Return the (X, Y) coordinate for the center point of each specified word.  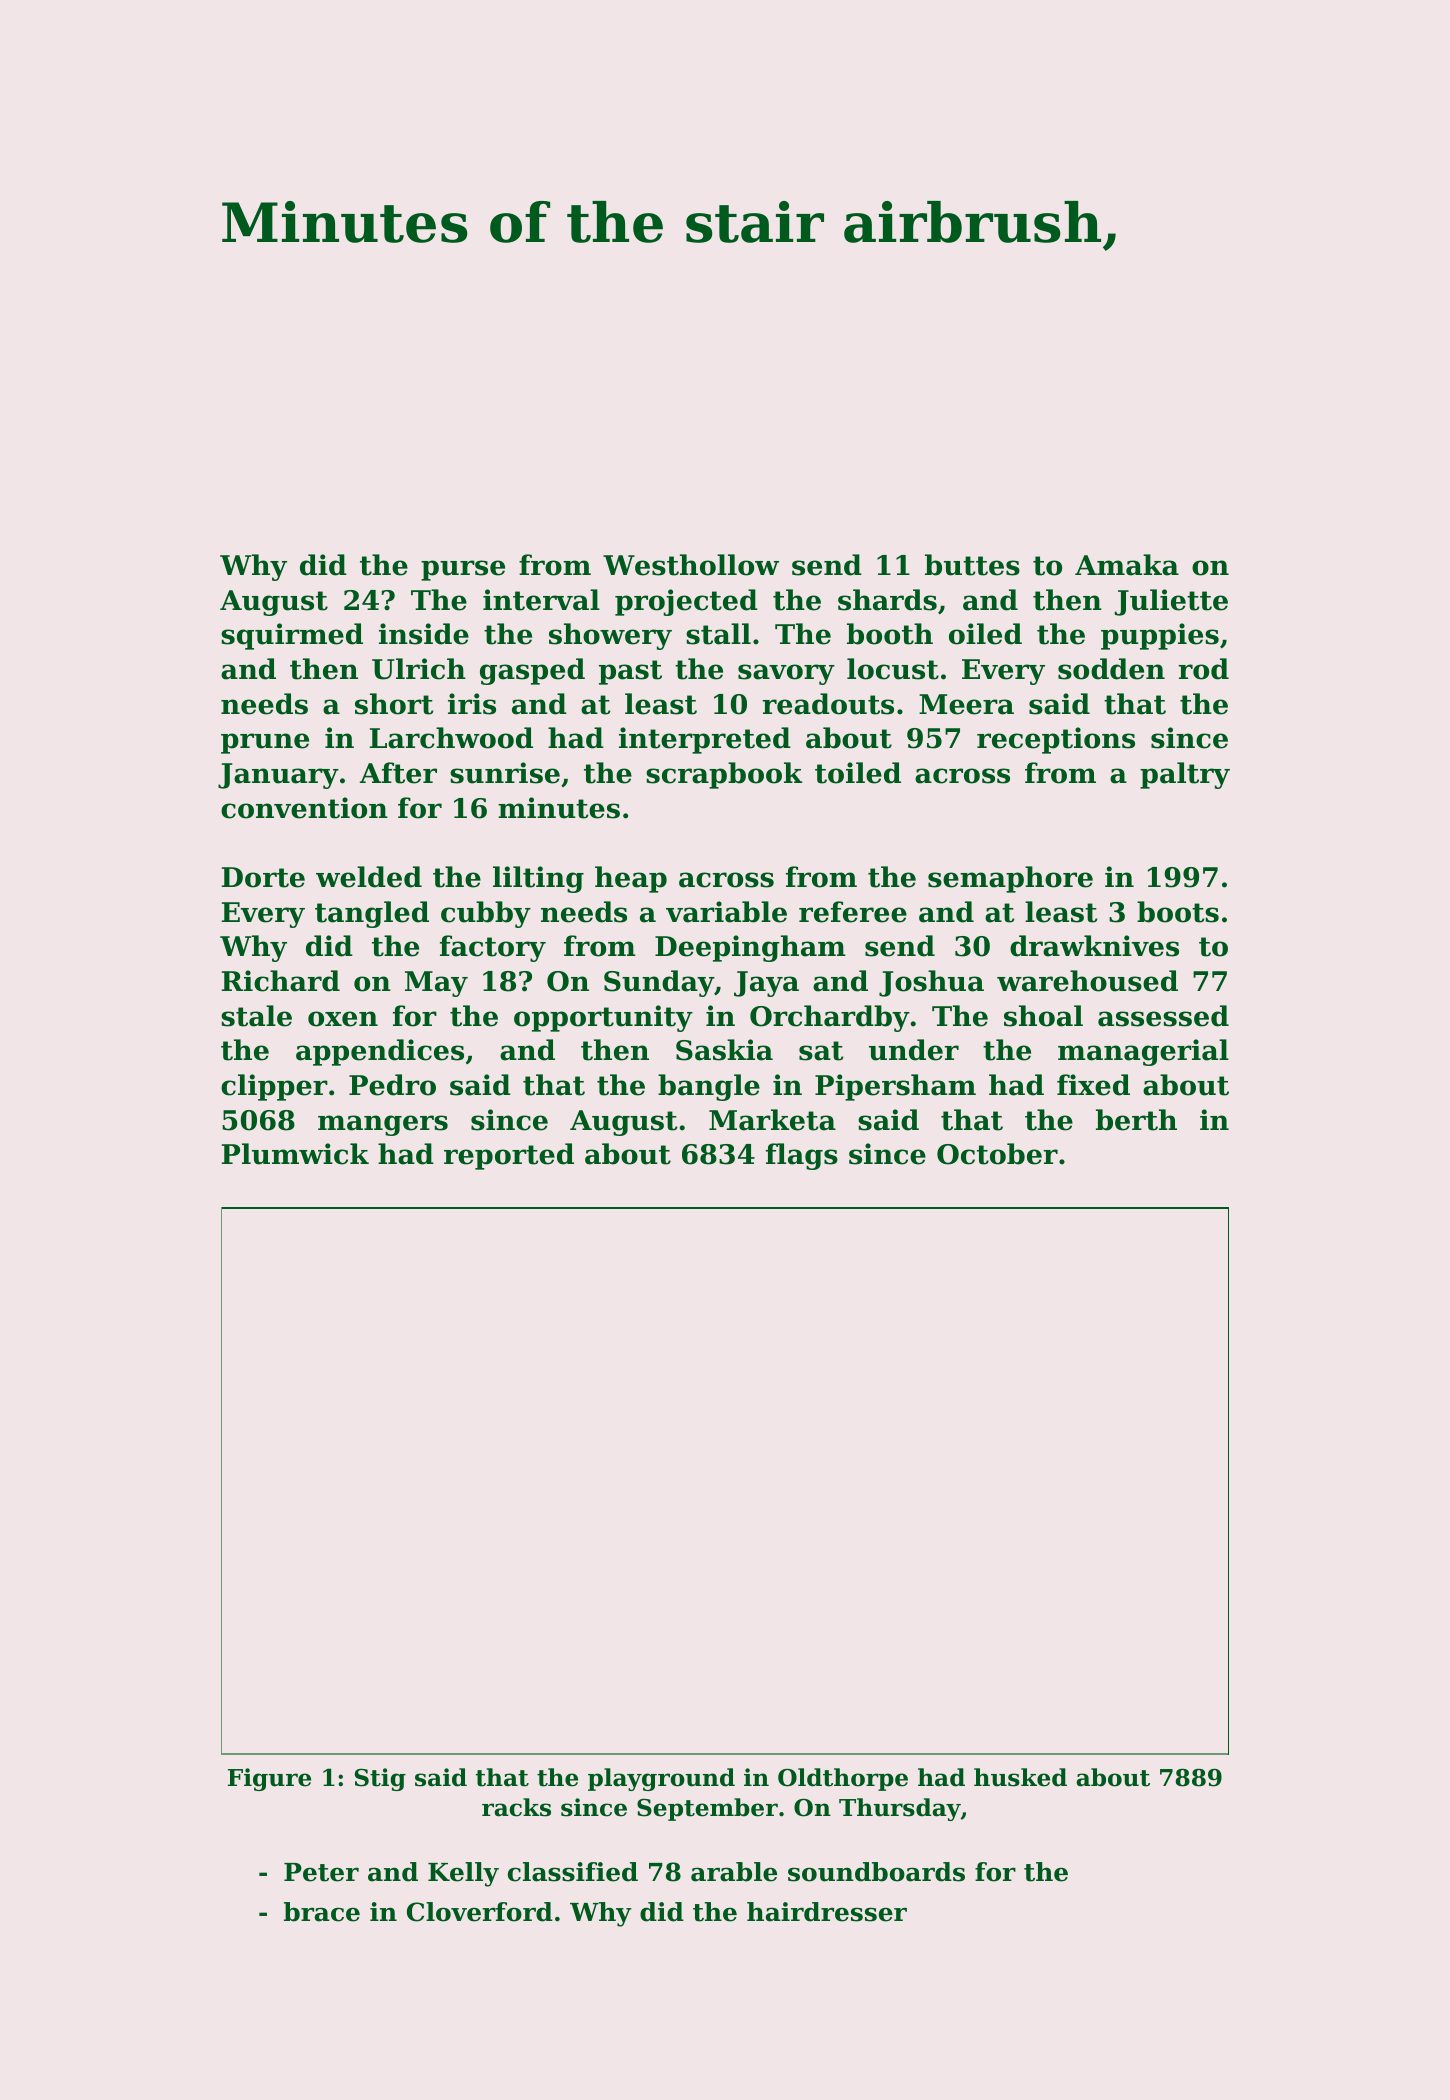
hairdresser (827, 1912)
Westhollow (691, 565)
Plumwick (295, 1154)
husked (1020, 1777)
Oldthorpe (843, 1779)
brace (322, 1912)
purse (463, 570)
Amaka (1127, 565)
